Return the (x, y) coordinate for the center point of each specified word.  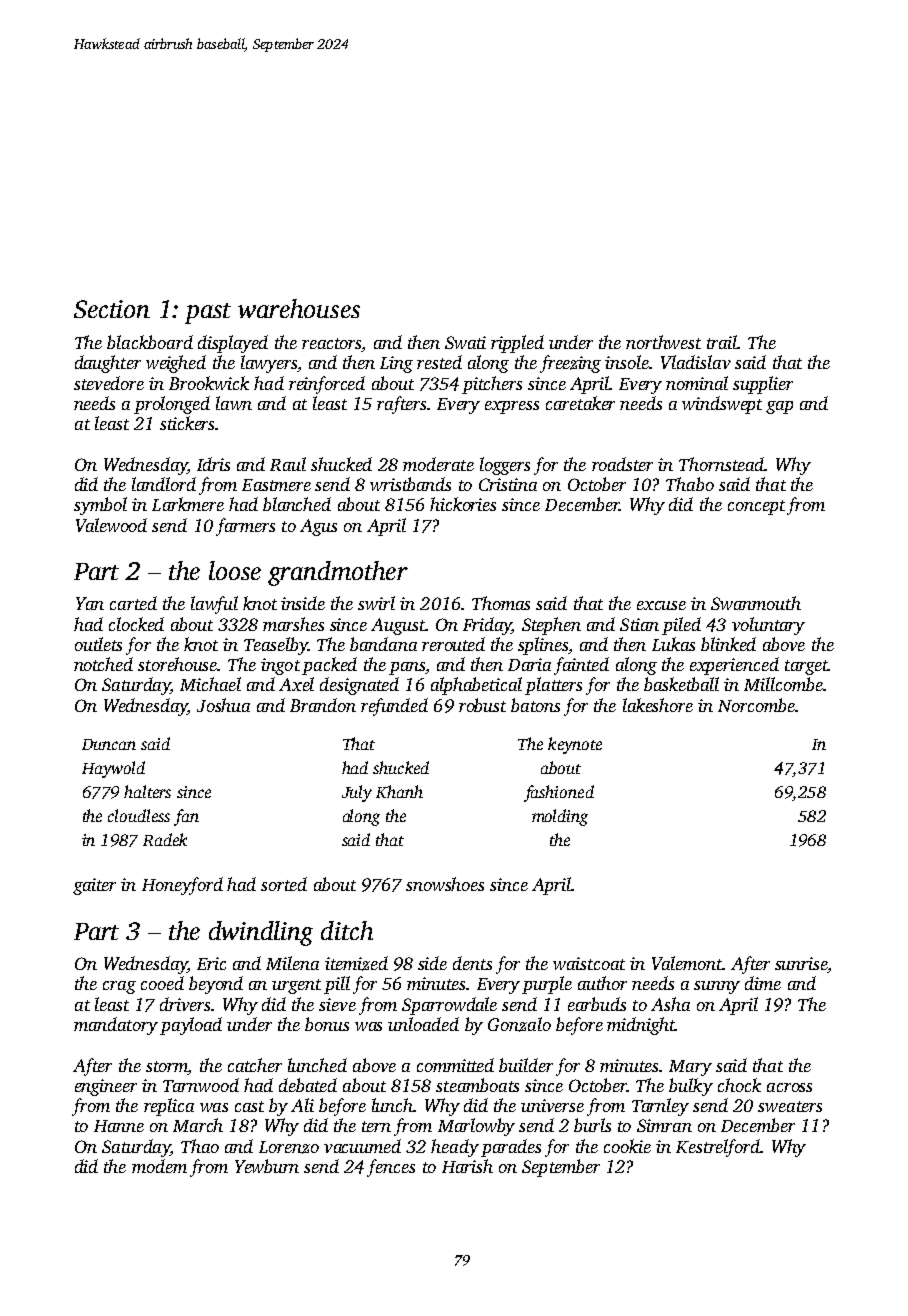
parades (511, 1148)
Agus (318, 527)
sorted (284, 884)
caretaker (580, 403)
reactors (332, 345)
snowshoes (445, 884)
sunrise (801, 963)
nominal (697, 383)
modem (159, 1166)
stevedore (109, 383)
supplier (763, 385)
